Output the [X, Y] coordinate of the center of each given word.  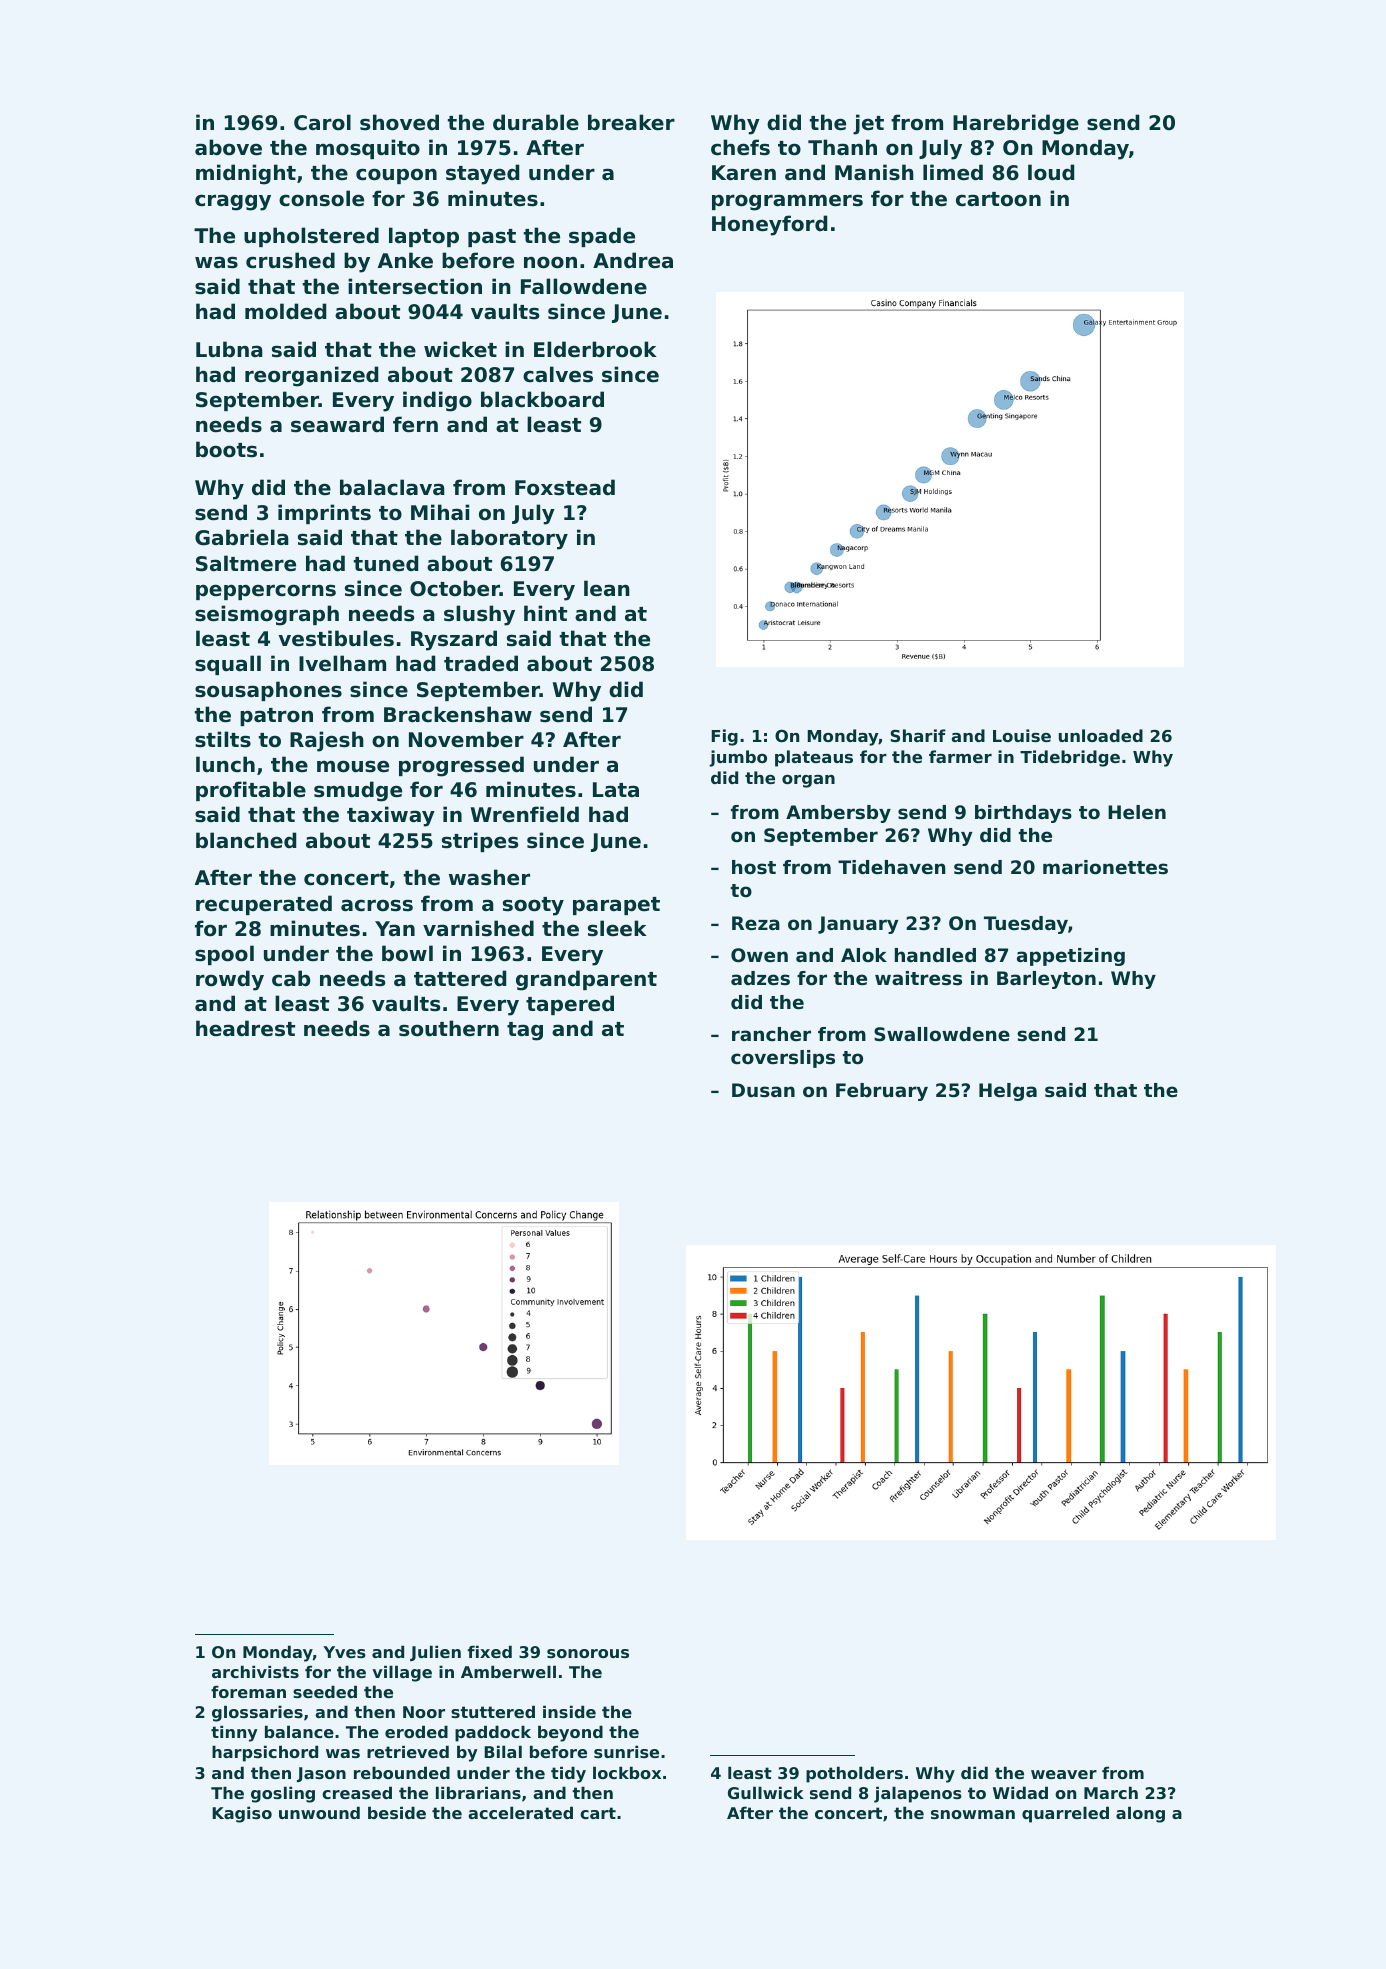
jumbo [738, 758]
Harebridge [1016, 124]
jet [868, 124]
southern [449, 1028]
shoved [399, 122]
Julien [435, 1653]
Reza [756, 923]
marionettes [1105, 867]
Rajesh [327, 741]
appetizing [1071, 957]
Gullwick [766, 1792]
